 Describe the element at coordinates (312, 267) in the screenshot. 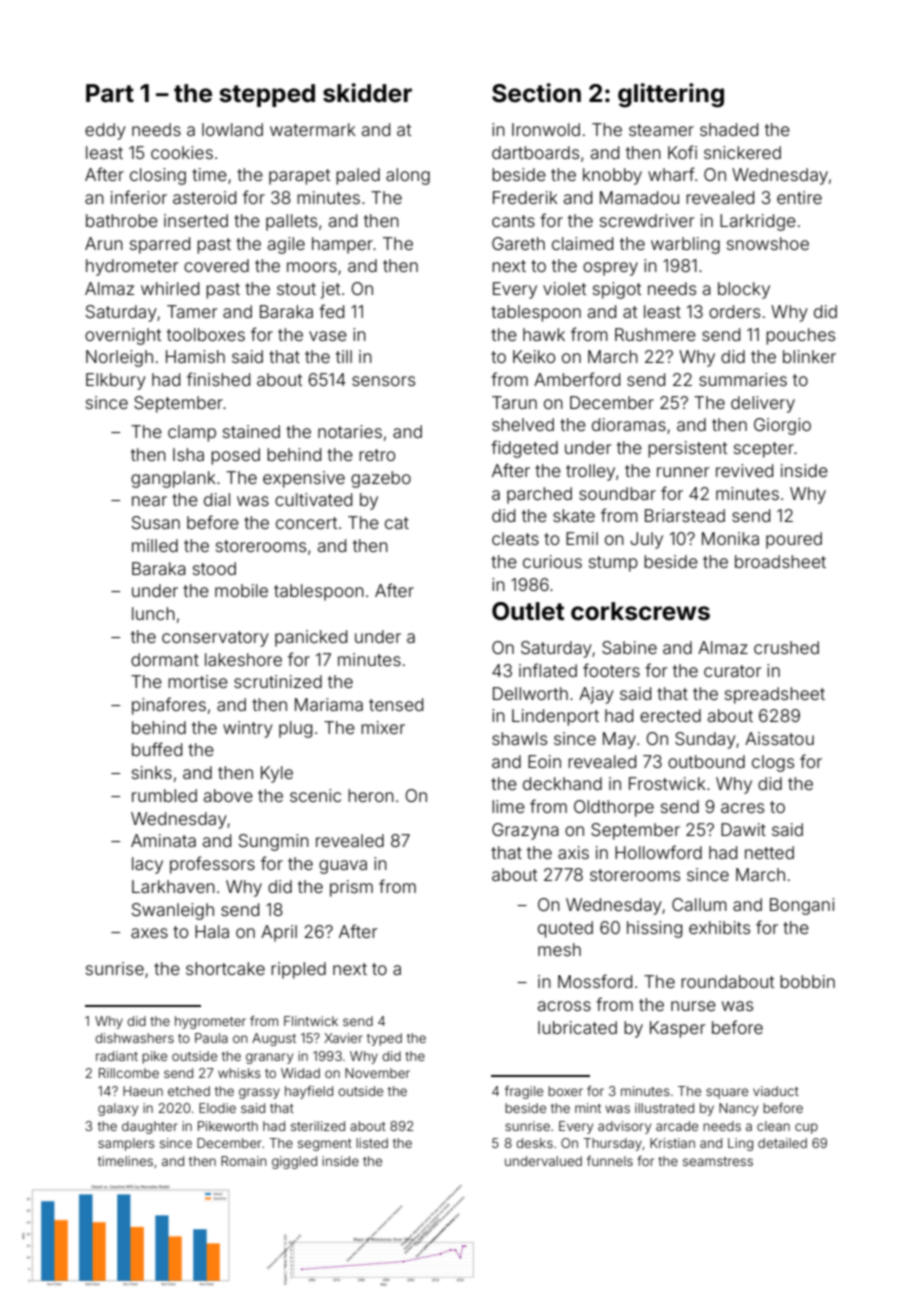

I see `moors` at that location.
